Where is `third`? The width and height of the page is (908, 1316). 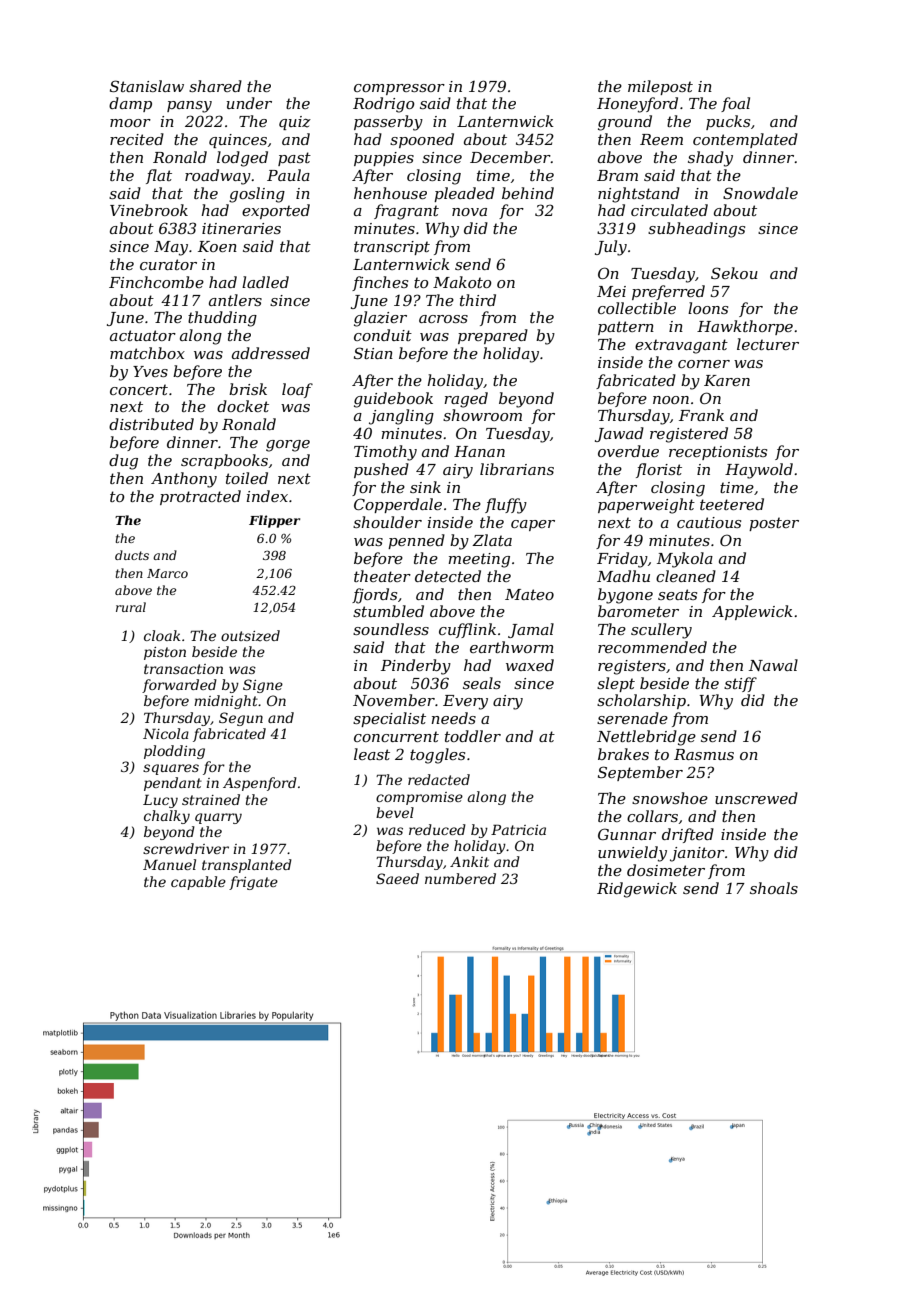 third is located at coordinates (478, 300).
